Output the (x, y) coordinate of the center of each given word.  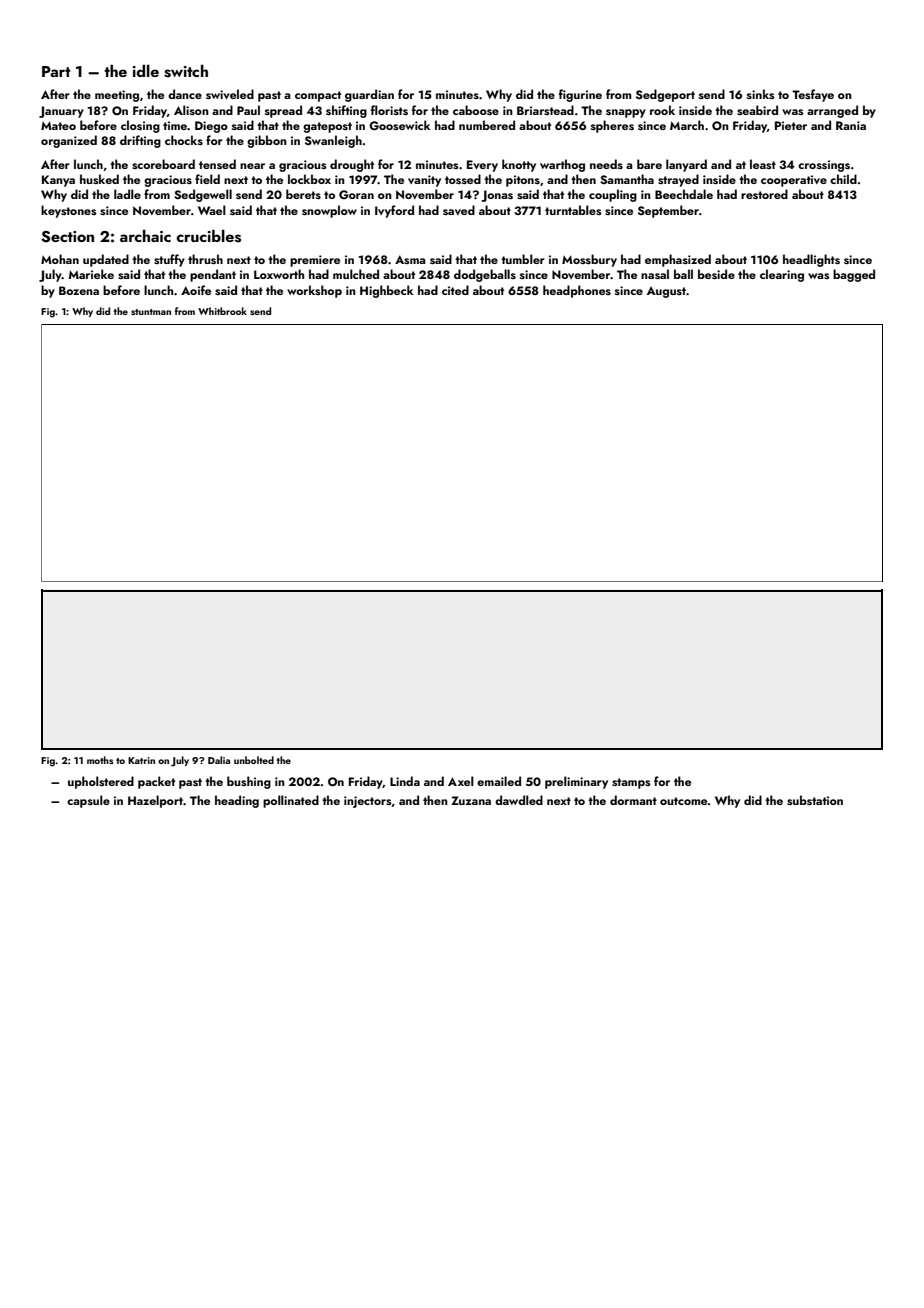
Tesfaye (813, 95)
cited (455, 290)
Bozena (79, 290)
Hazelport (155, 801)
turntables (573, 210)
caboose (476, 110)
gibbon (267, 141)
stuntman (151, 312)
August (666, 292)
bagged (854, 275)
